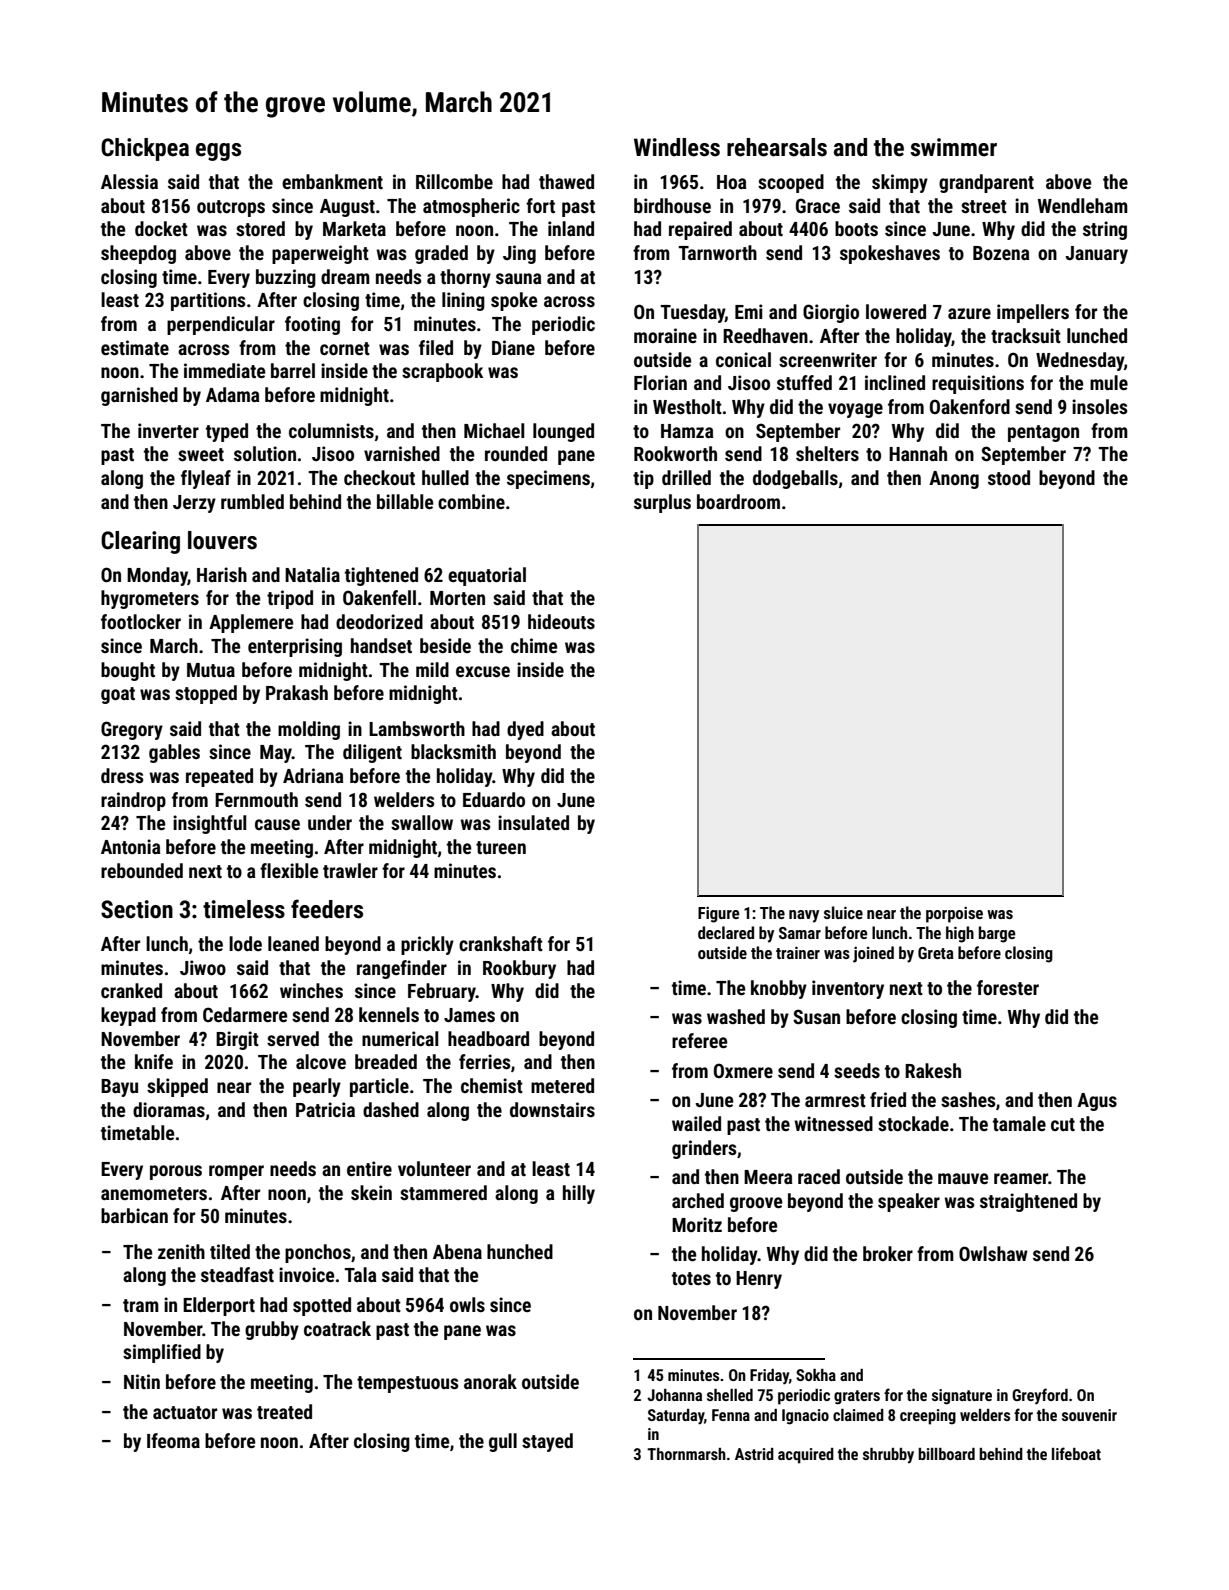 The width and height of the document is (1229, 1590). I want to click on gull, so click(503, 1442).
